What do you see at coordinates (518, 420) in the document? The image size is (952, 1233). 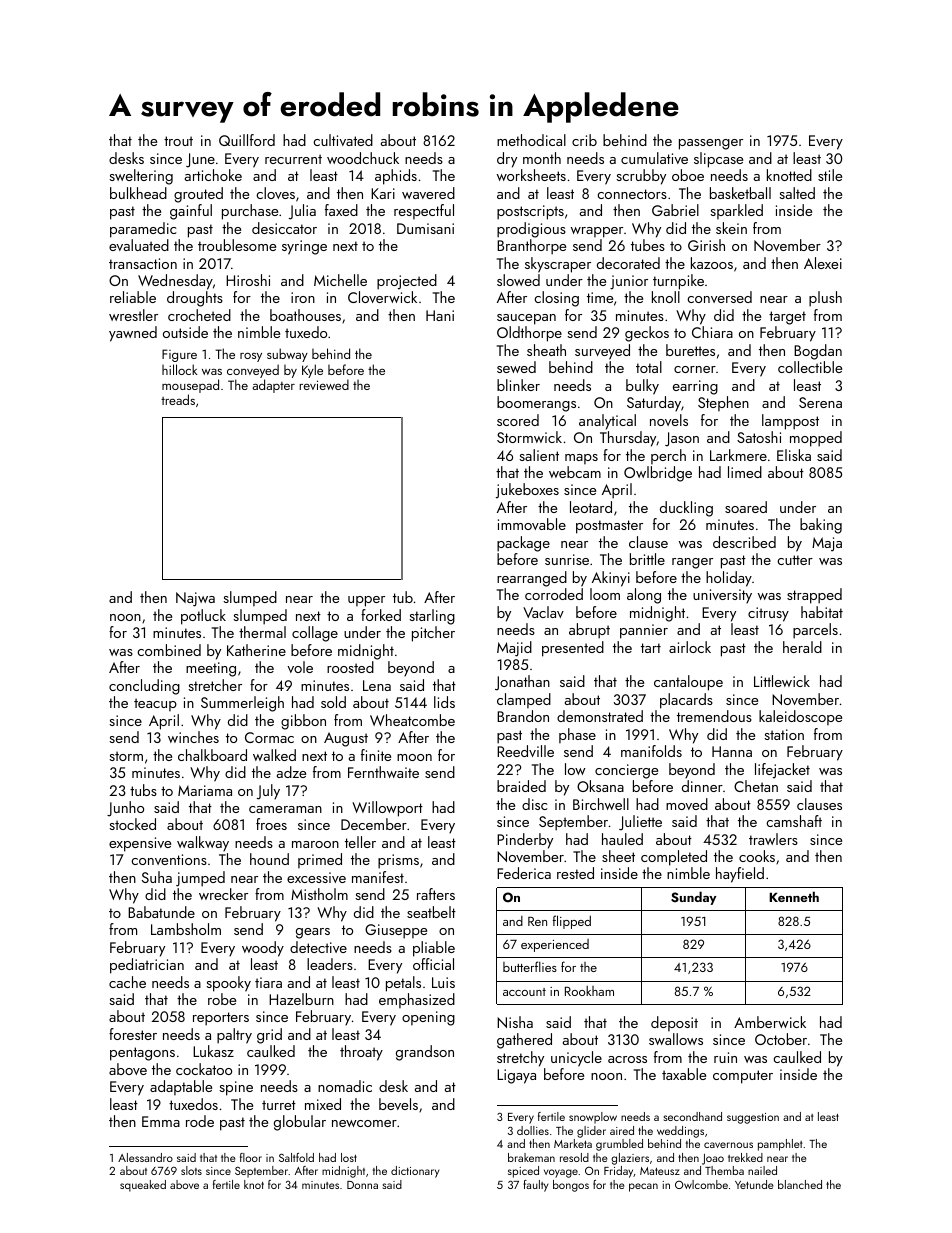 I see `scored` at bounding box center [518, 420].
